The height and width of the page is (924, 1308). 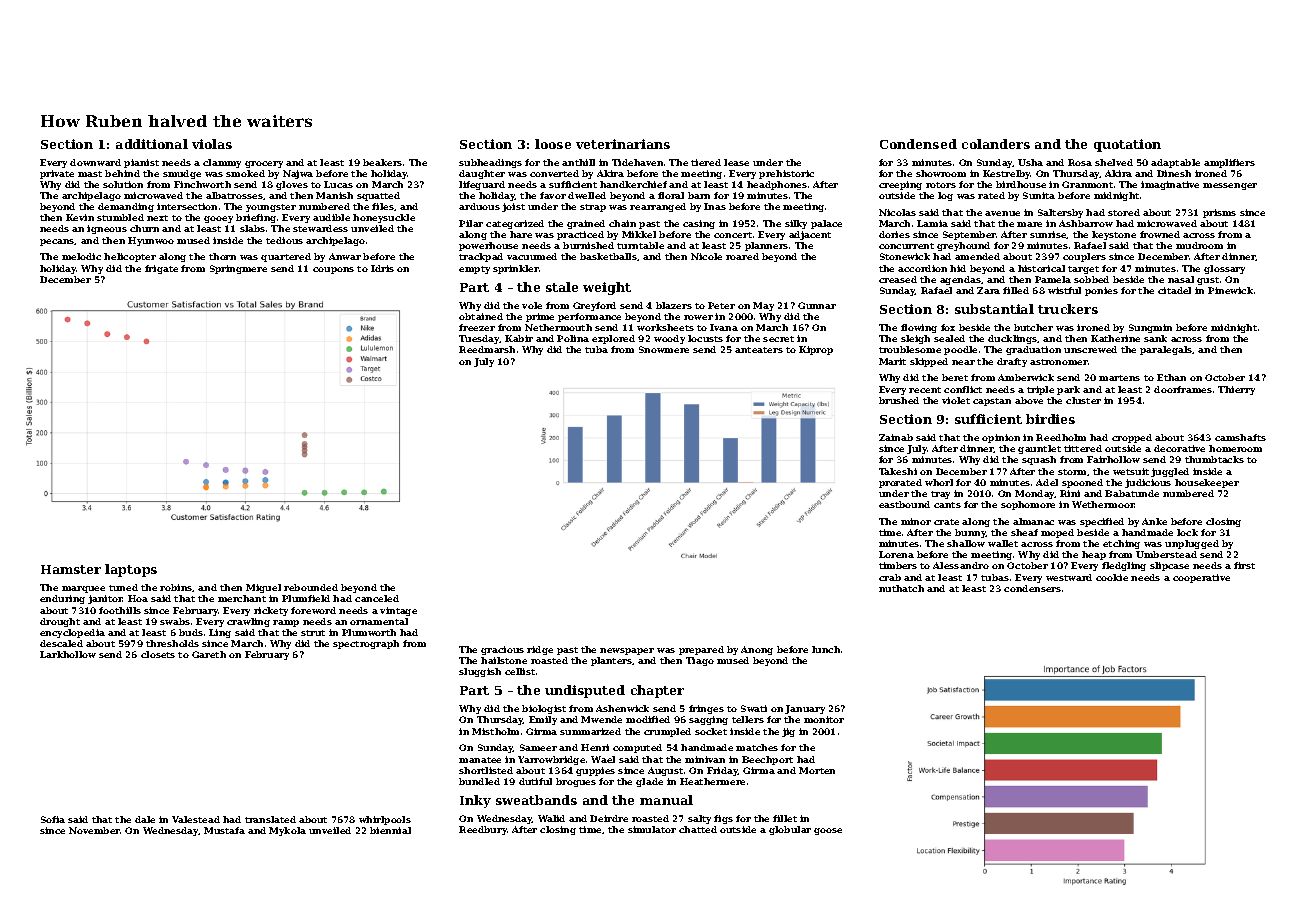 What do you see at coordinates (994, 309) in the page?
I see `substantial` at bounding box center [994, 309].
